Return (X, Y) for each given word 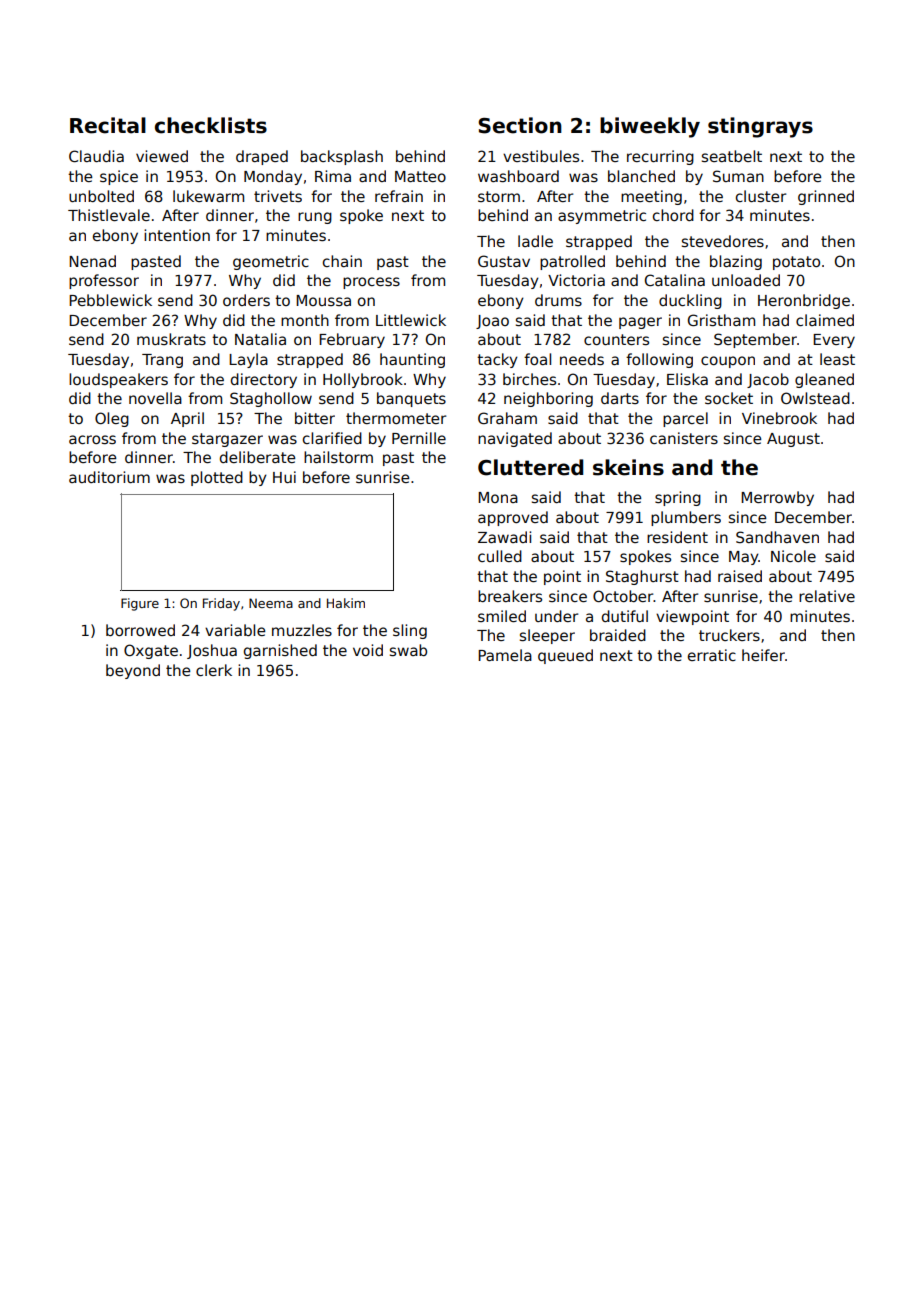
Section (520, 125)
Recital (108, 125)
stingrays (760, 127)
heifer (763, 655)
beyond (133, 671)
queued (565, 656)
